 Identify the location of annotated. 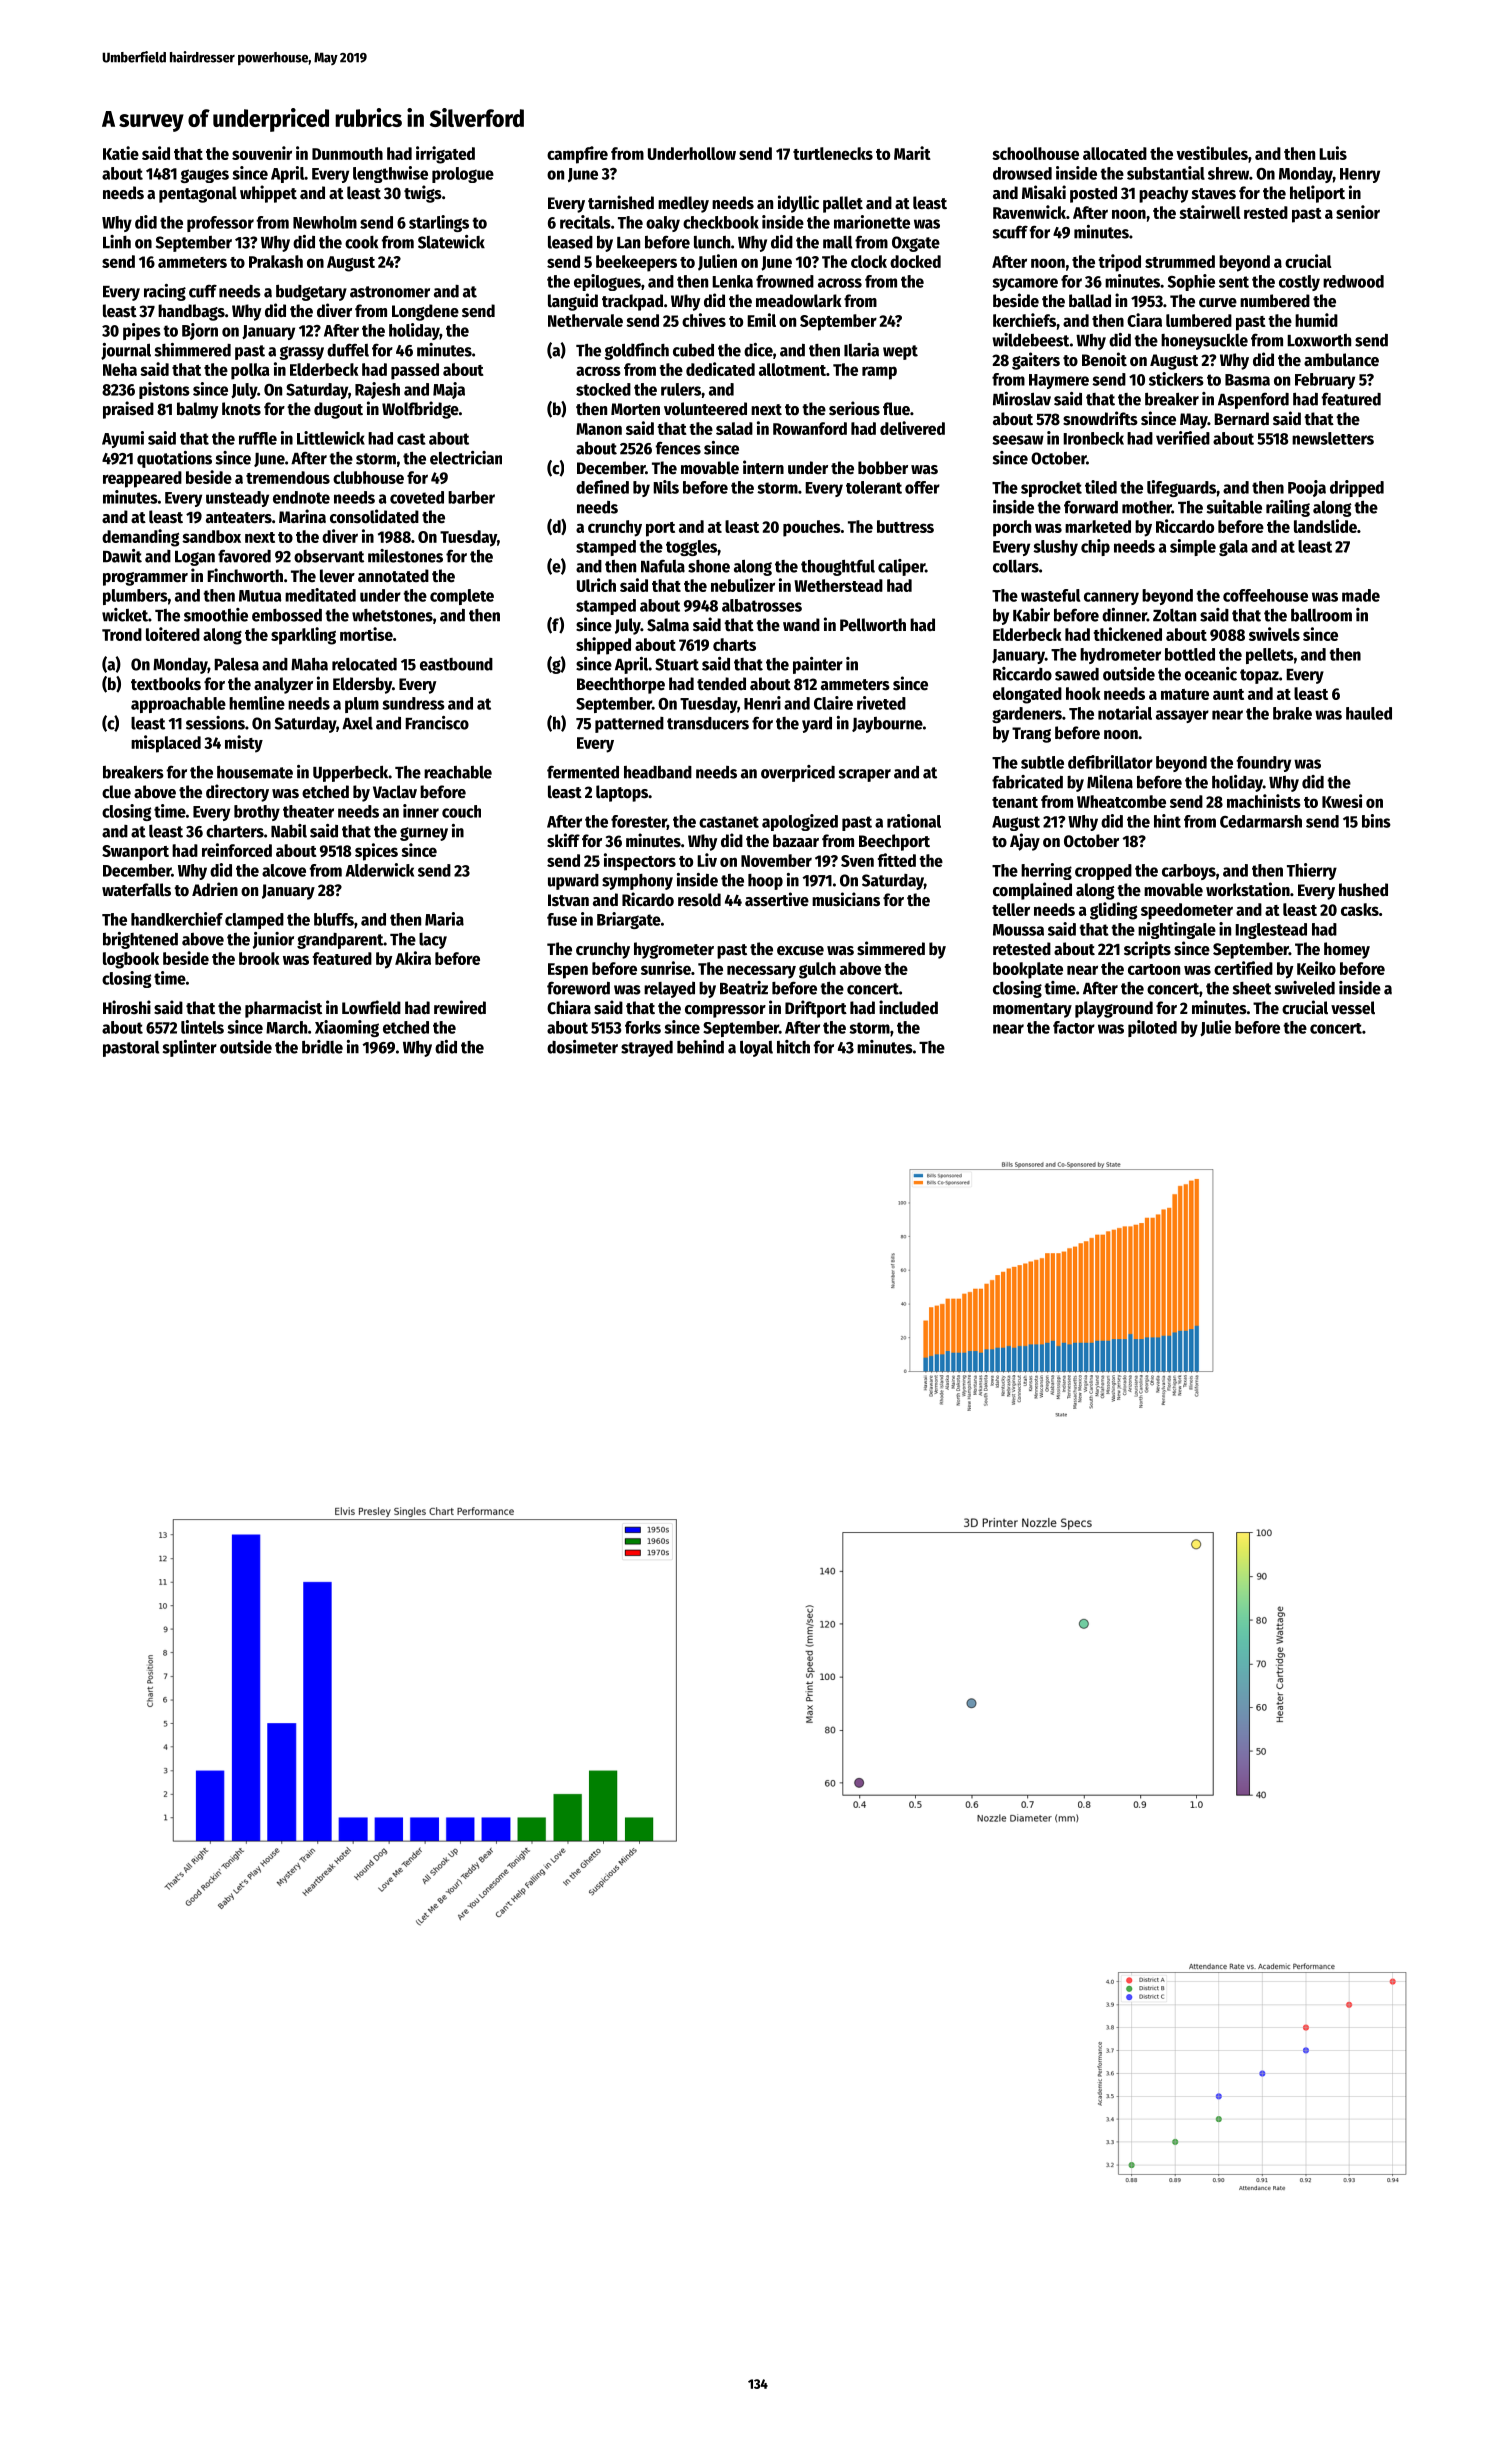
(393, 576).
